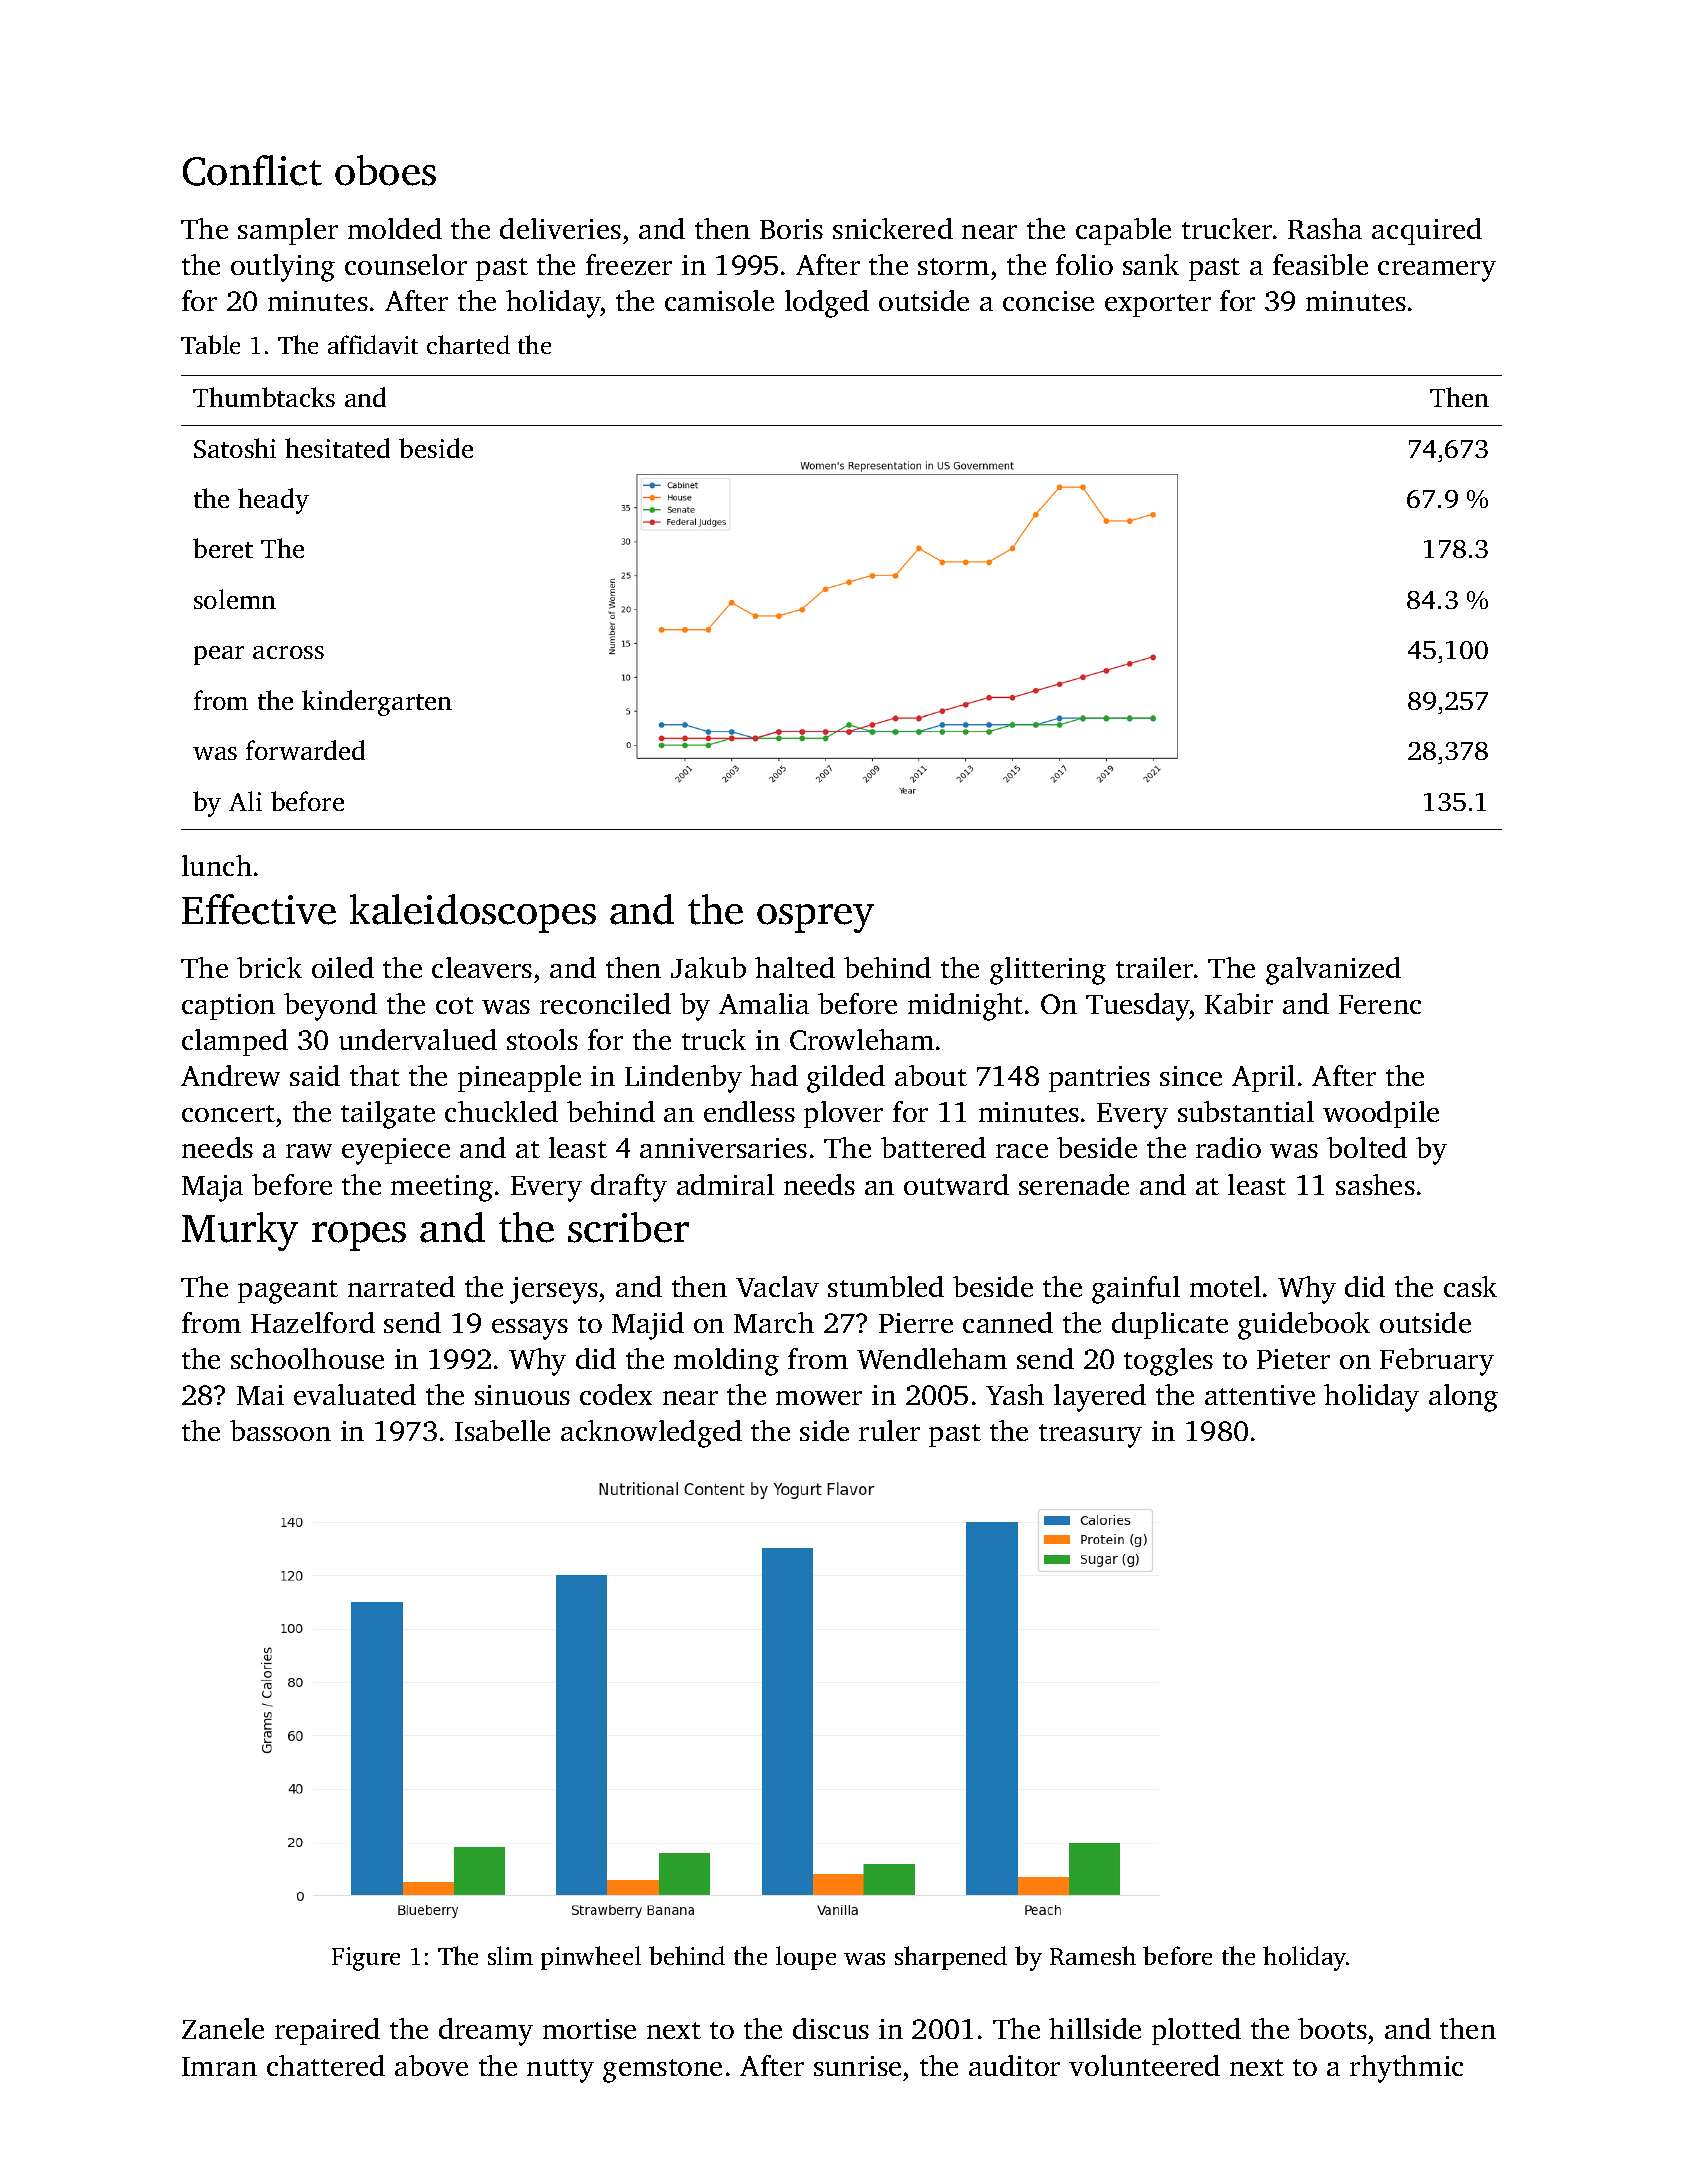 The width and height of the page is (1683, 2178). What do you see at coordinates (228, 1113) in the page?
I see `concert` at bounding box center [228, 1113].
